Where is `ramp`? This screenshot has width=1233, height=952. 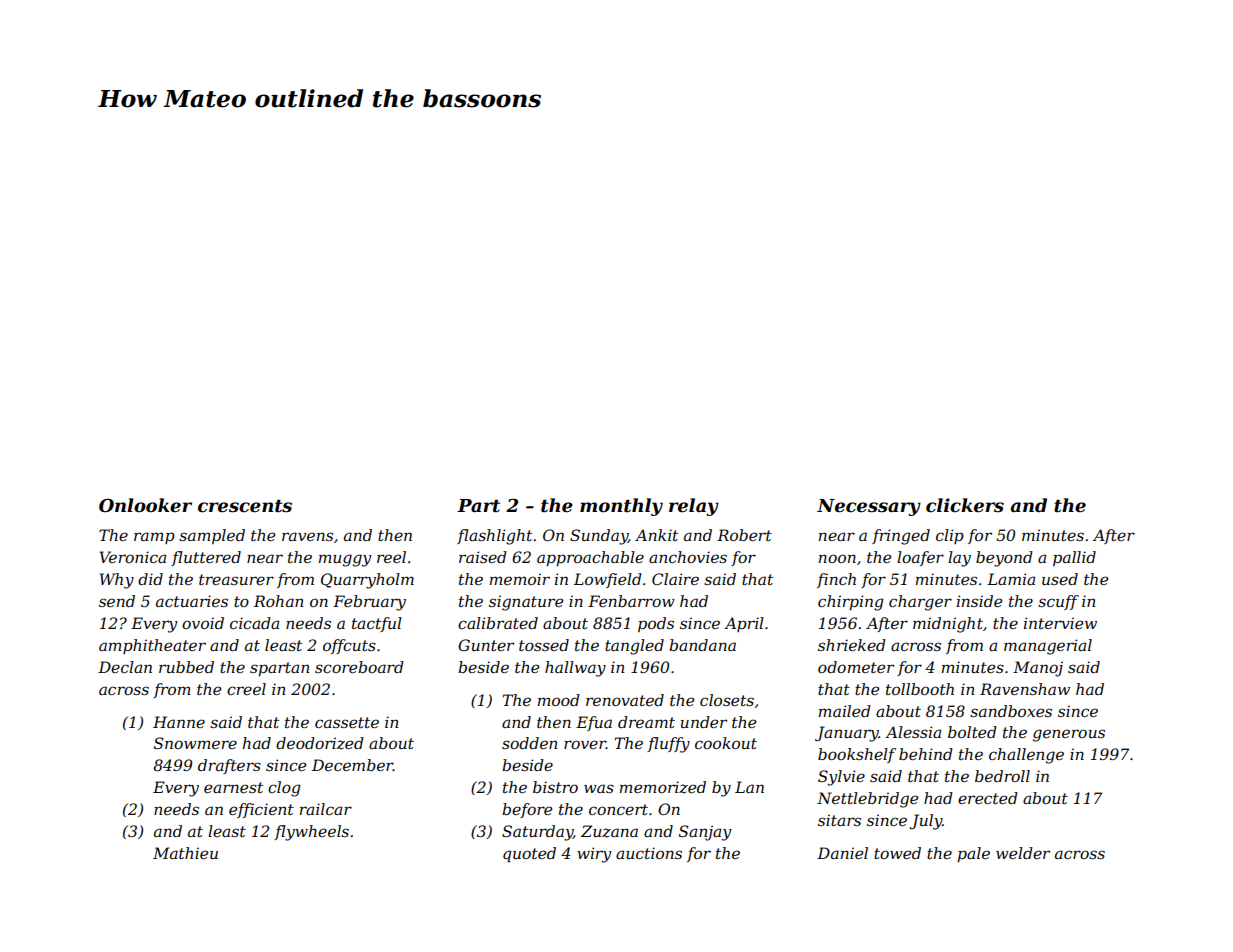
ramp is located at coordinates (154, 538).
